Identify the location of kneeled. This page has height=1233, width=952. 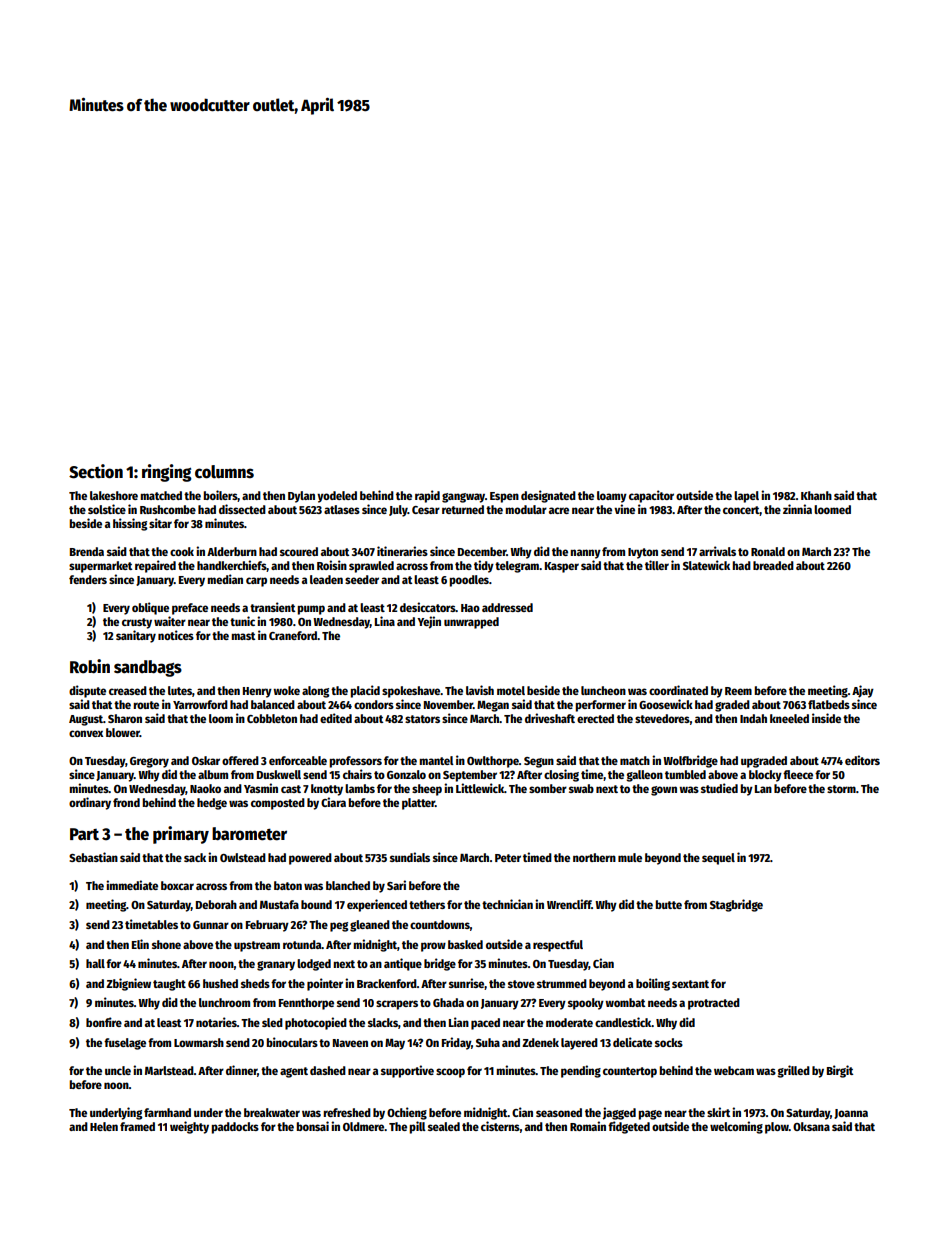
(789, 718).
